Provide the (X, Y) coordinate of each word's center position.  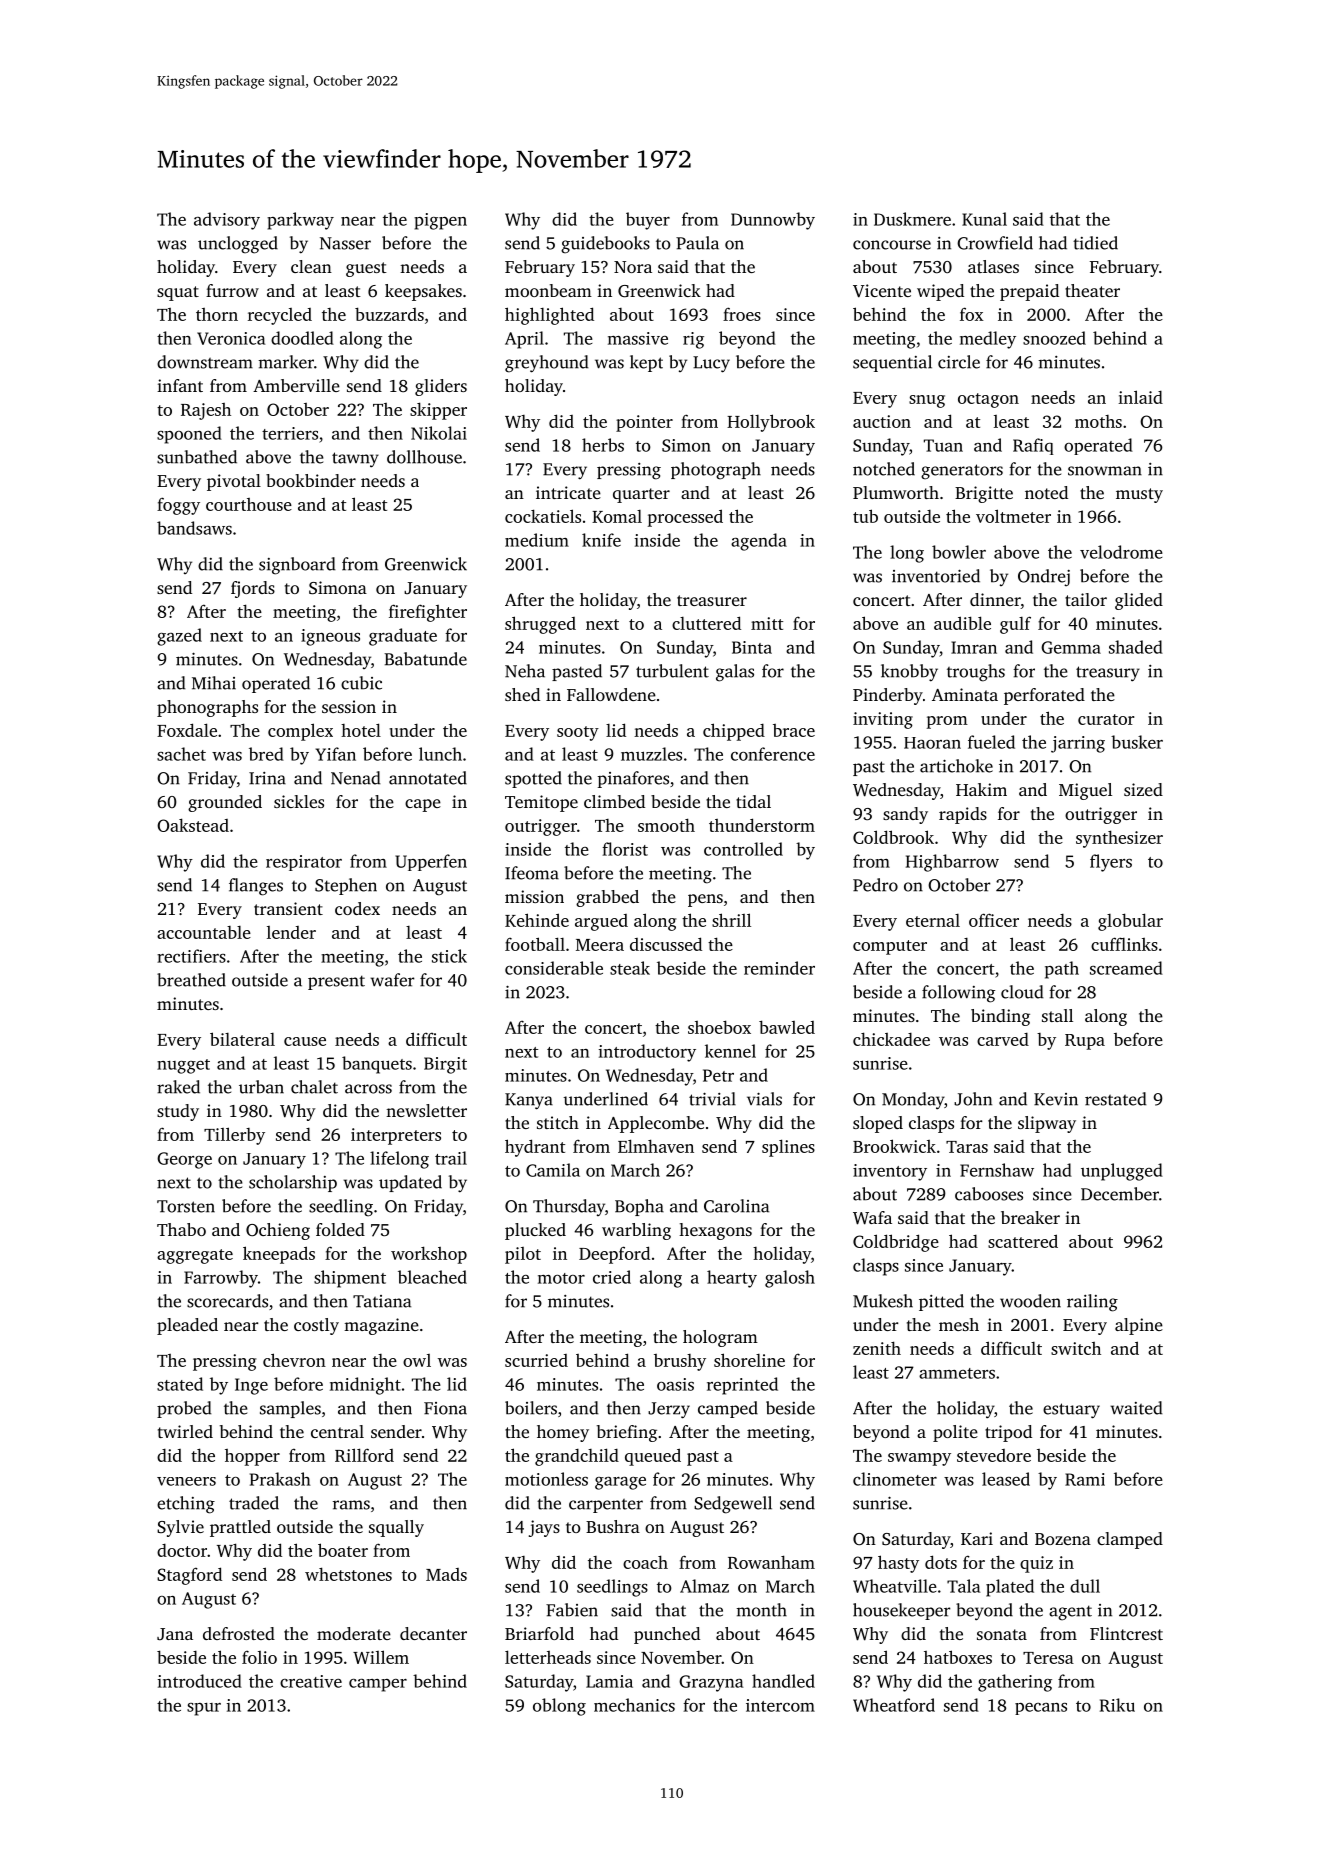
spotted (533, 779)
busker (1137, 742)
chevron (294, 1360)
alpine (1139, 1326)
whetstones (348, 1574)
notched (884, 469)
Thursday (569, 1207)
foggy (178, 506)
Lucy (711, 364)
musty (1139, 495)
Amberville (296, 385)
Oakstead (193, 825)
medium (537, 540)
